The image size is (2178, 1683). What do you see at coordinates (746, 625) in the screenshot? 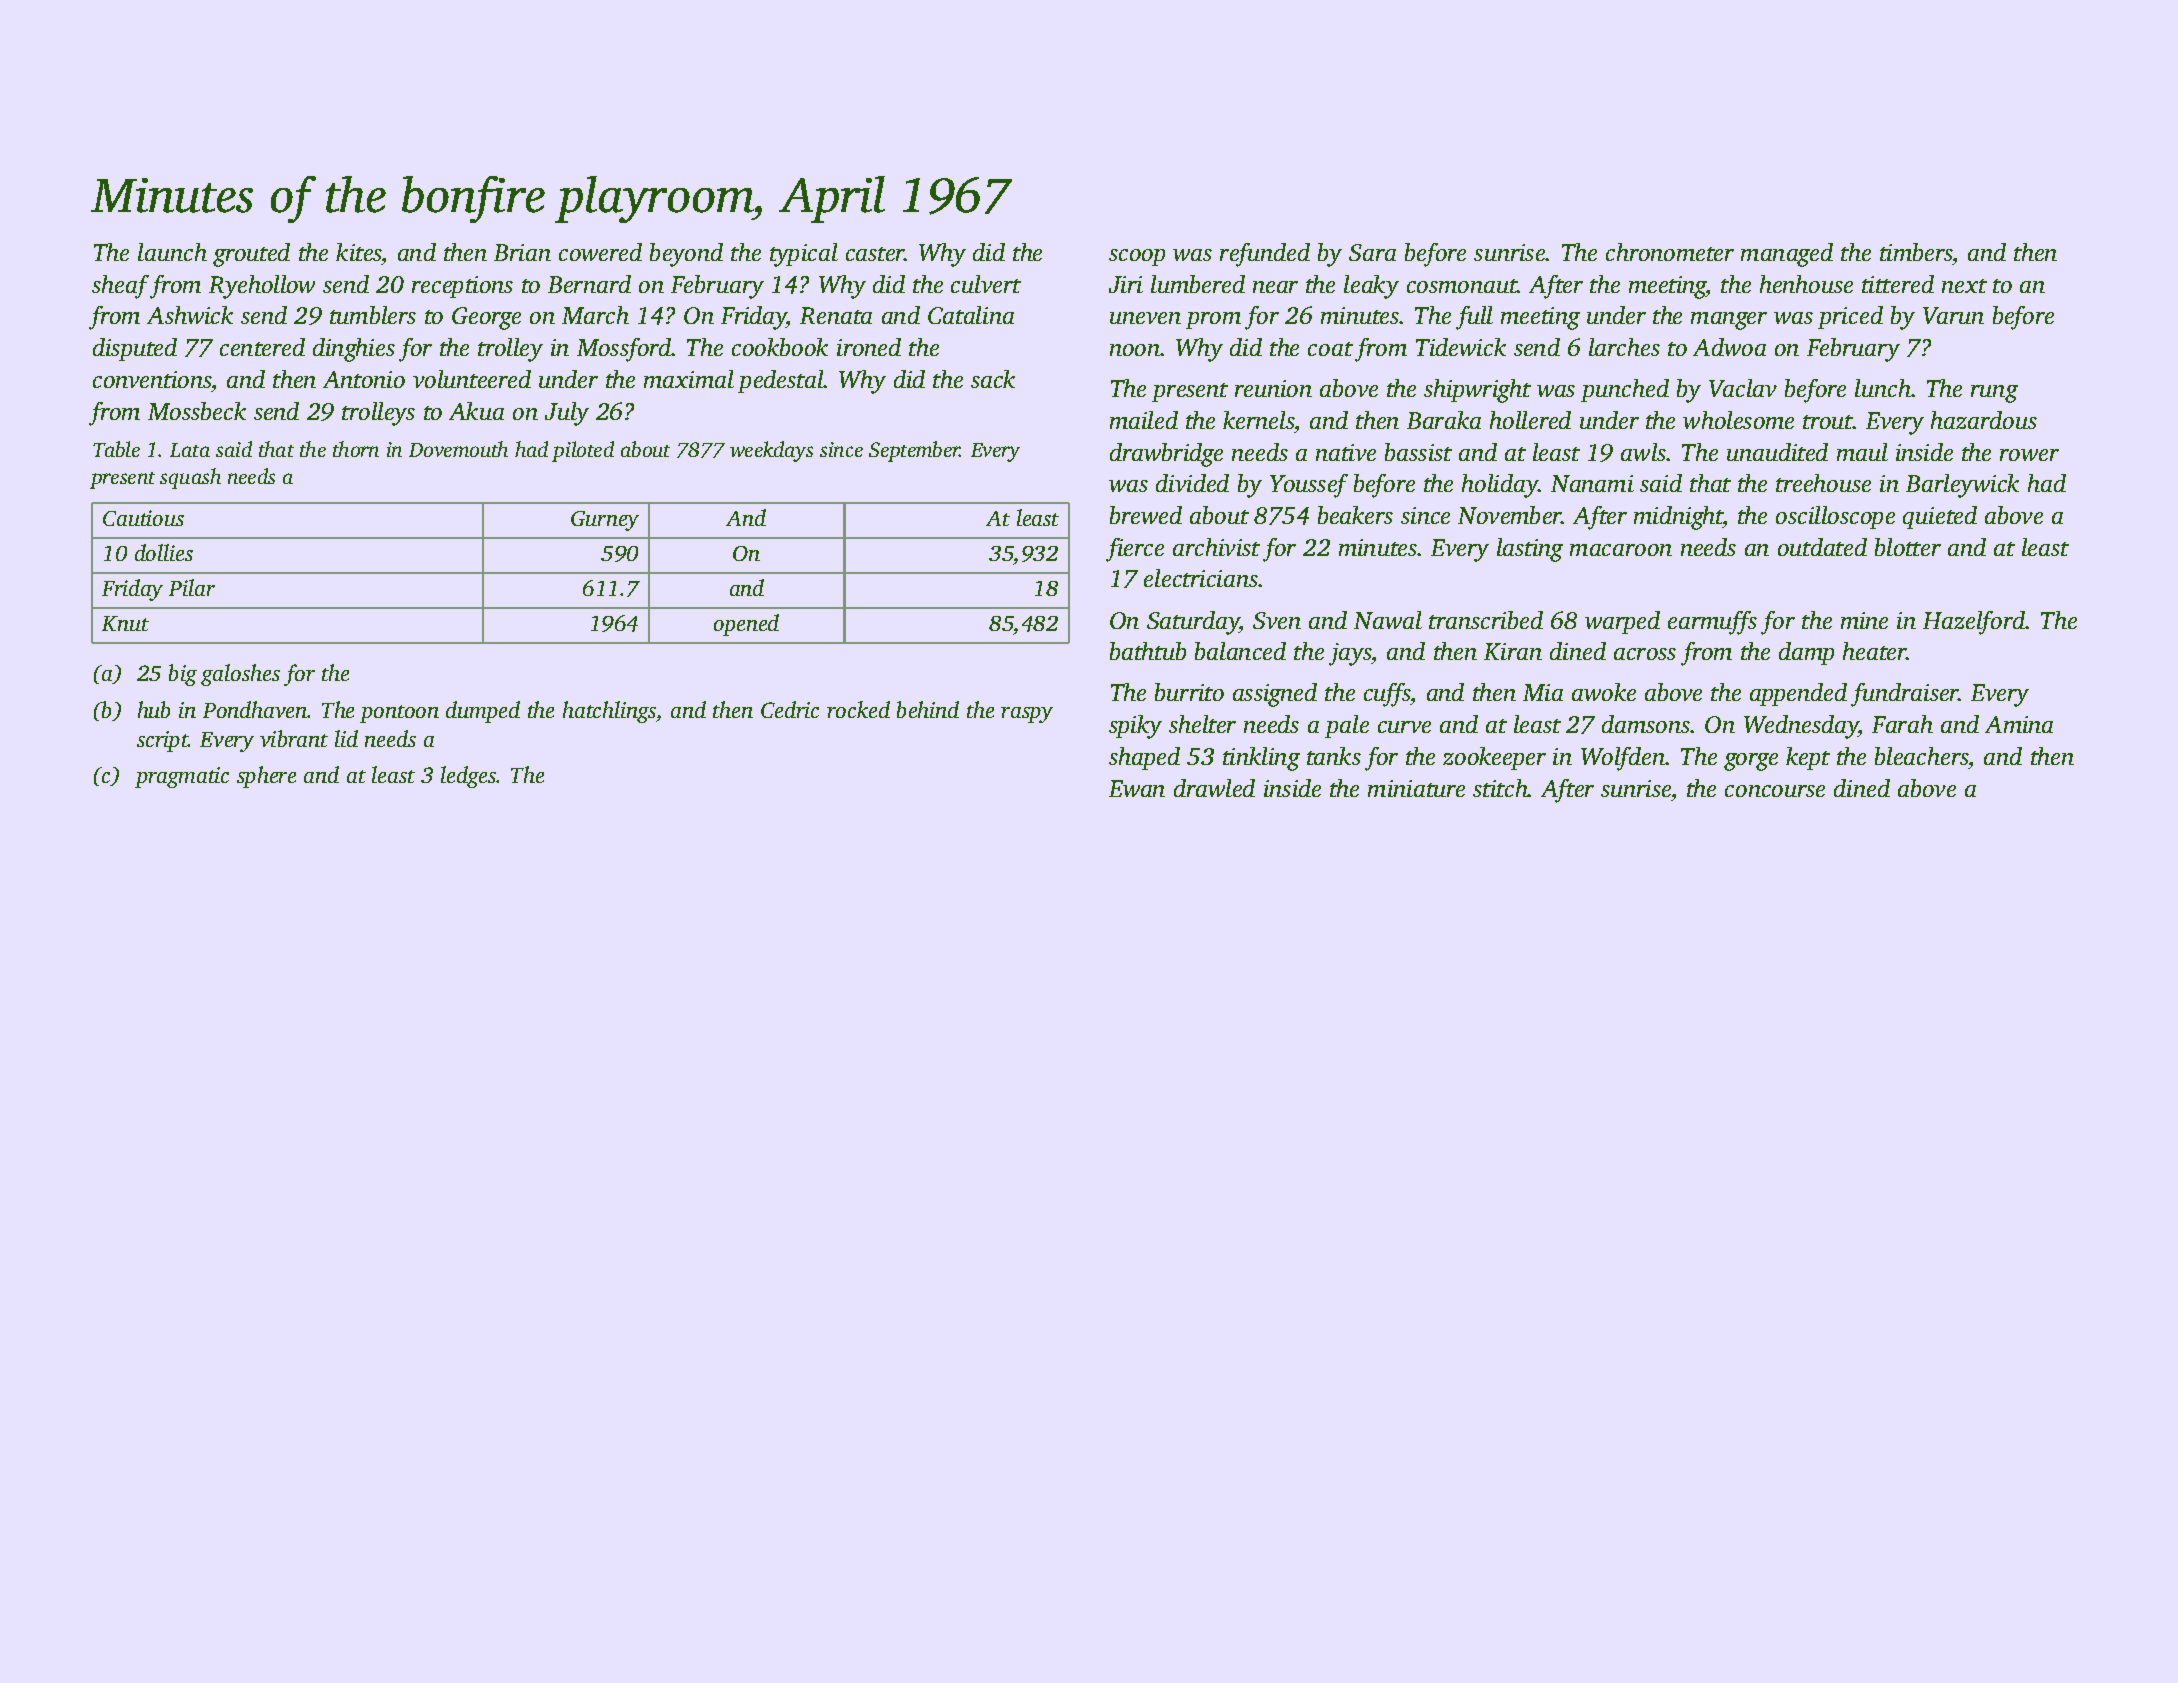
I see `opened` at bounding box center [746, 625].
